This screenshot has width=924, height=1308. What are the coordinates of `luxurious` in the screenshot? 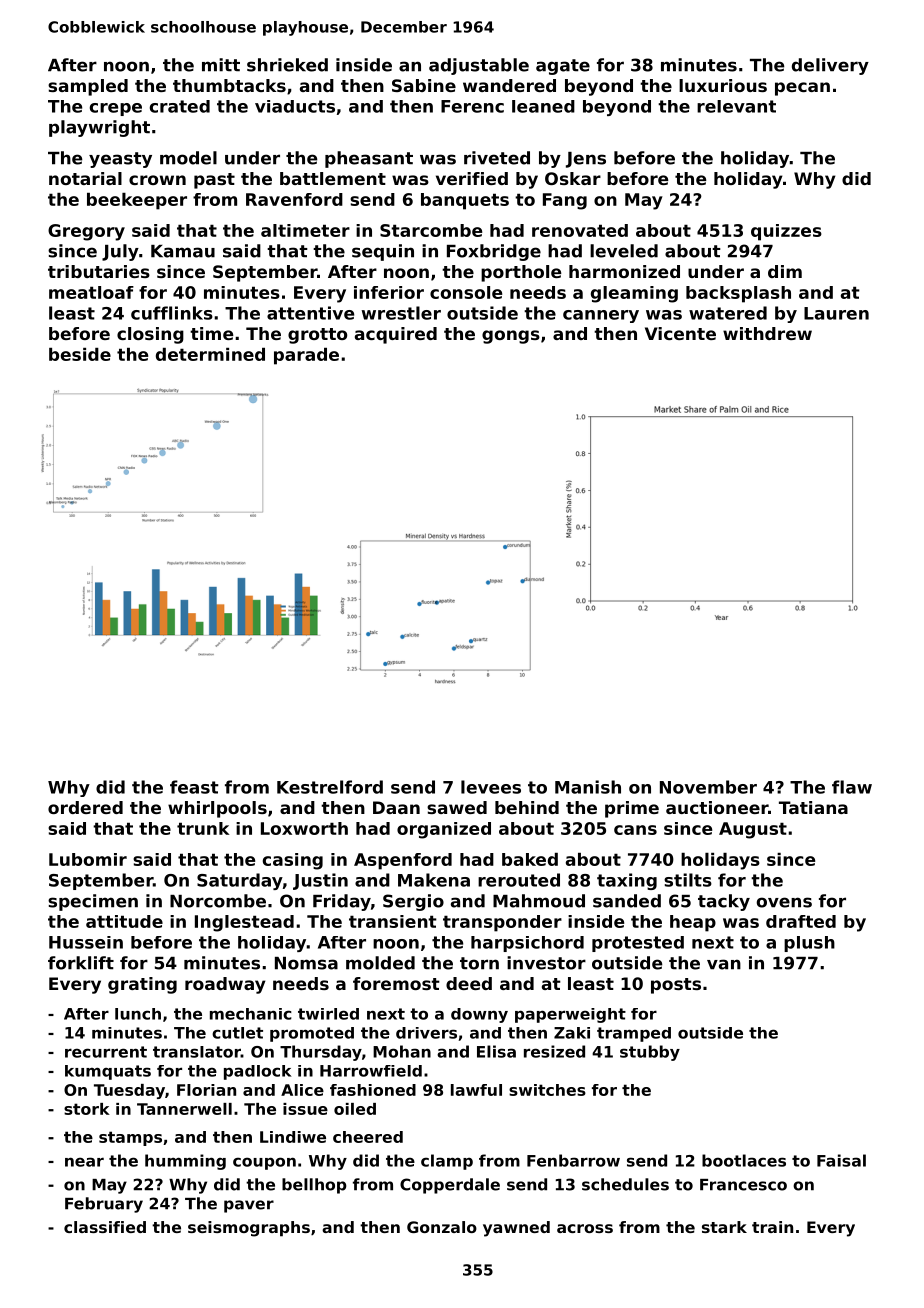 It's located at (723, 85).
